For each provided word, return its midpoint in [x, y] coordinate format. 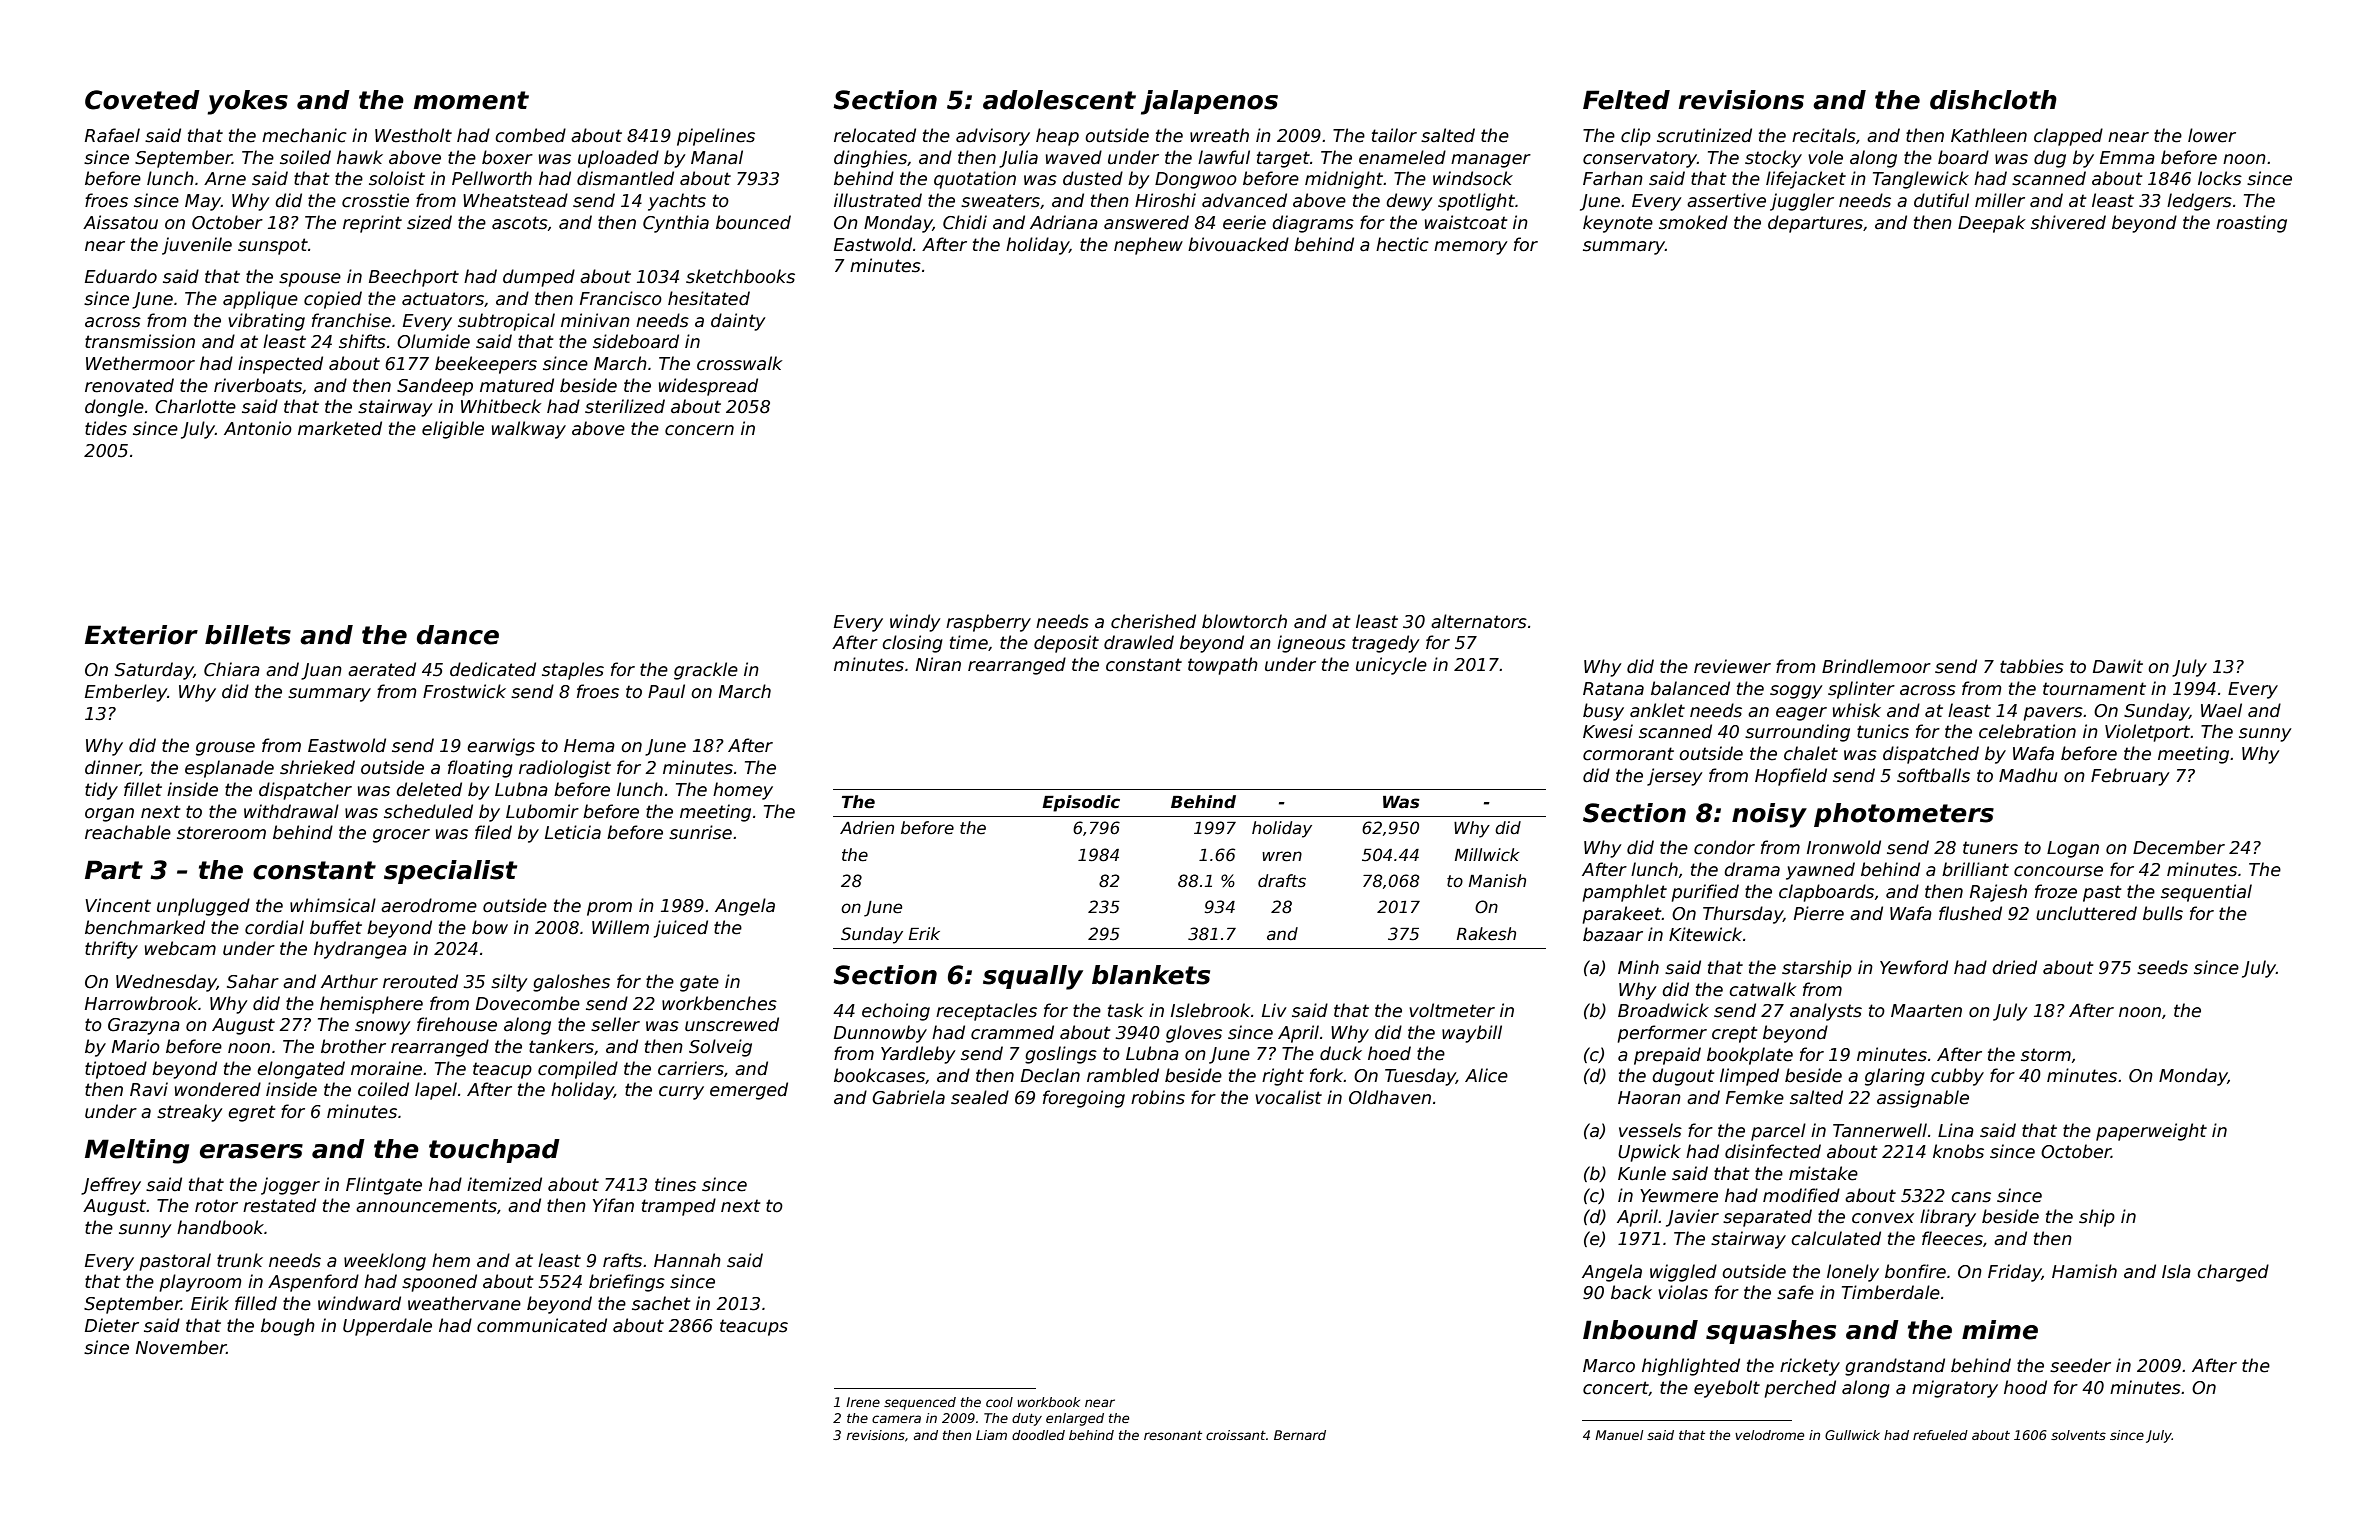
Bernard [1300, 1435]
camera [896, 1419]
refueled [1940, 1435]
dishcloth [1993, 100]
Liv [1274, 1010]
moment [471, 100]
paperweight [2151, 1132]
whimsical [333, 905]
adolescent [1059, 100]
